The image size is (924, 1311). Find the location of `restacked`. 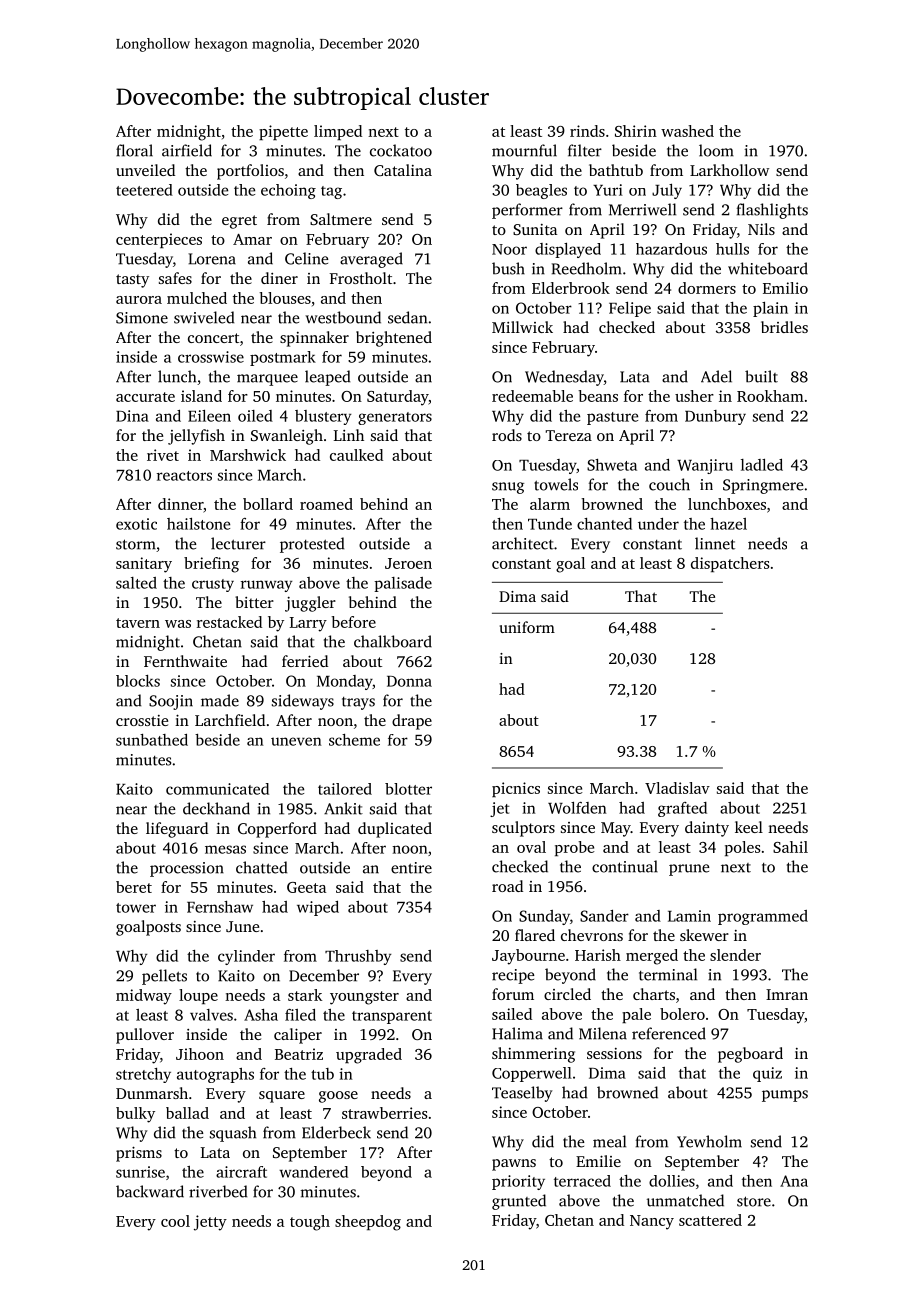

restacked is located at coordinates (229, 622).
